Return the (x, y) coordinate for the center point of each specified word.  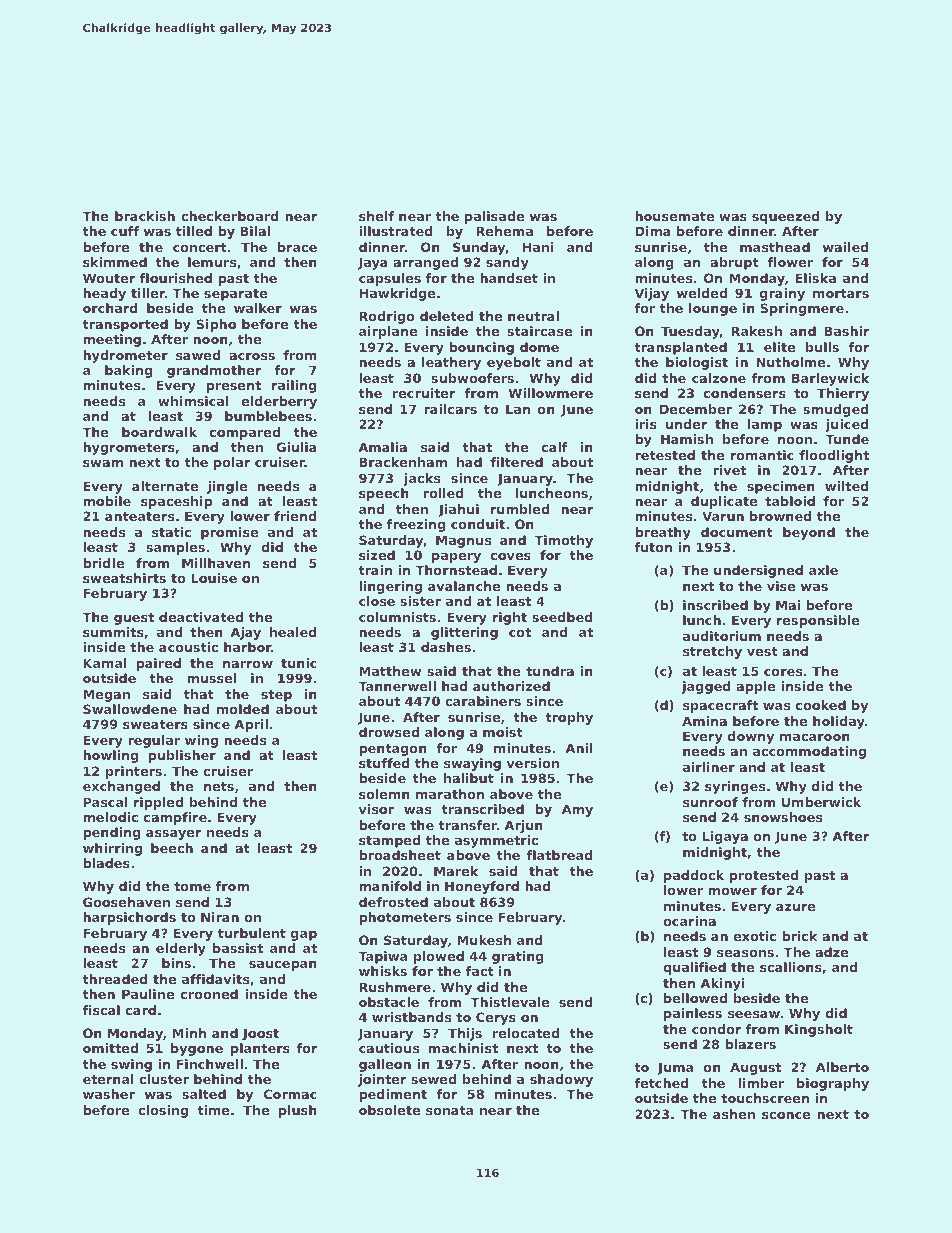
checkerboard (230, 216)
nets (219, 786)
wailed (846, 247)
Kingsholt (819, 1030)
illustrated (396, 231)
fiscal (101, 1010)
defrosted (393, 902)
